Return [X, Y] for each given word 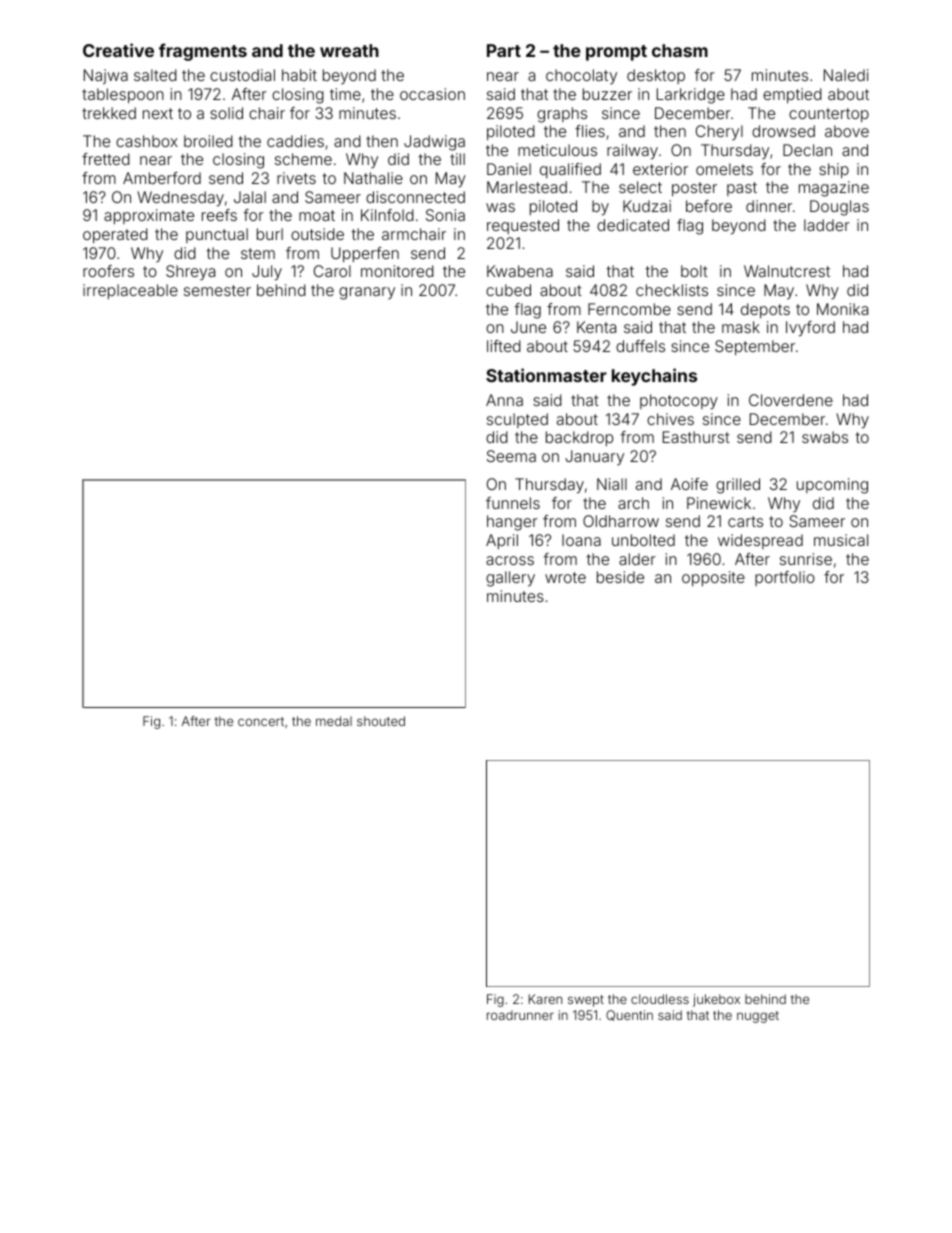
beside [620, 577]
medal [334, 721]
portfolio [785, 578]
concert [261, 721]
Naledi [846, 75]
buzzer [607, 94]
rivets [296, 178]
